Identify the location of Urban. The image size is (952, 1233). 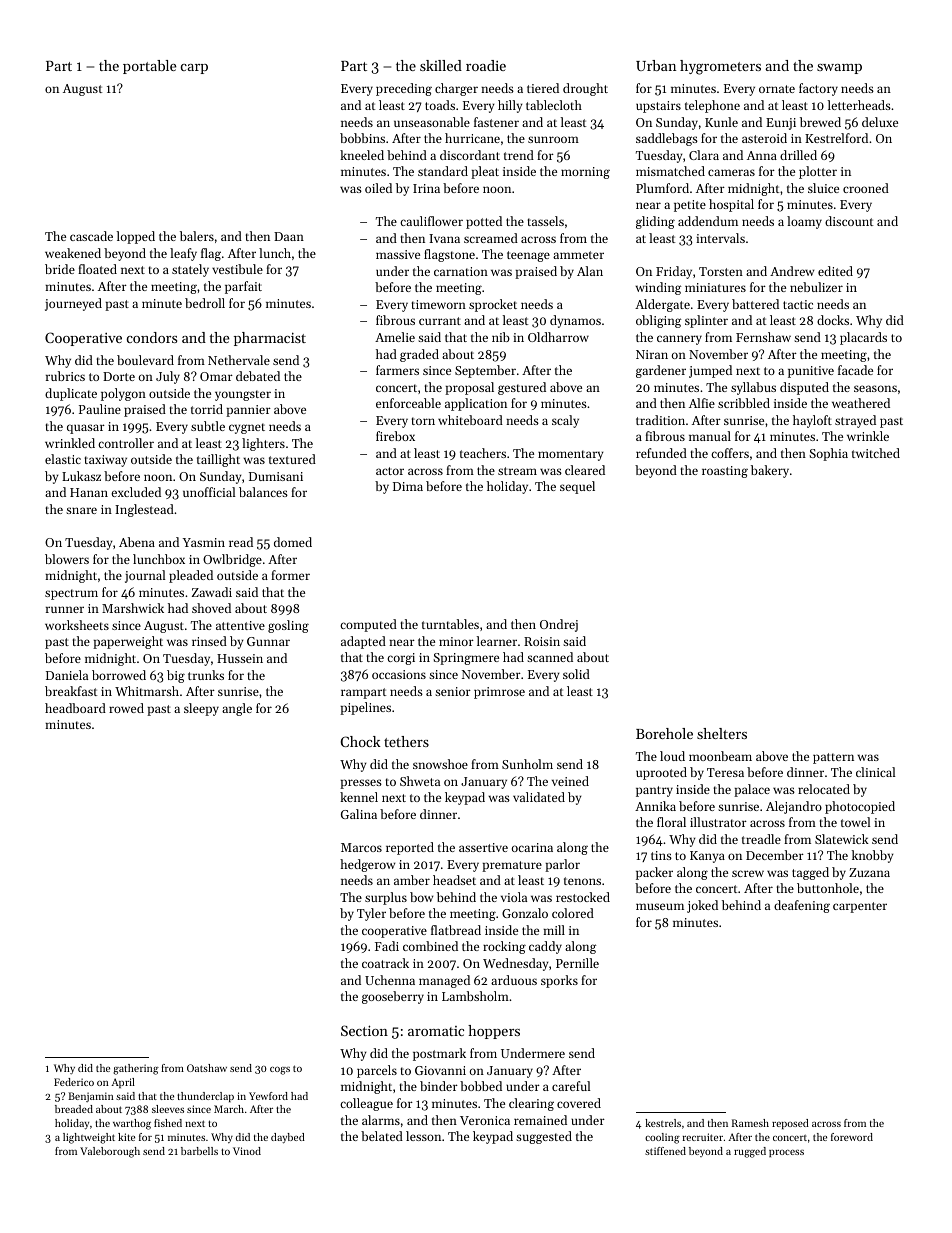
(656, 65).
